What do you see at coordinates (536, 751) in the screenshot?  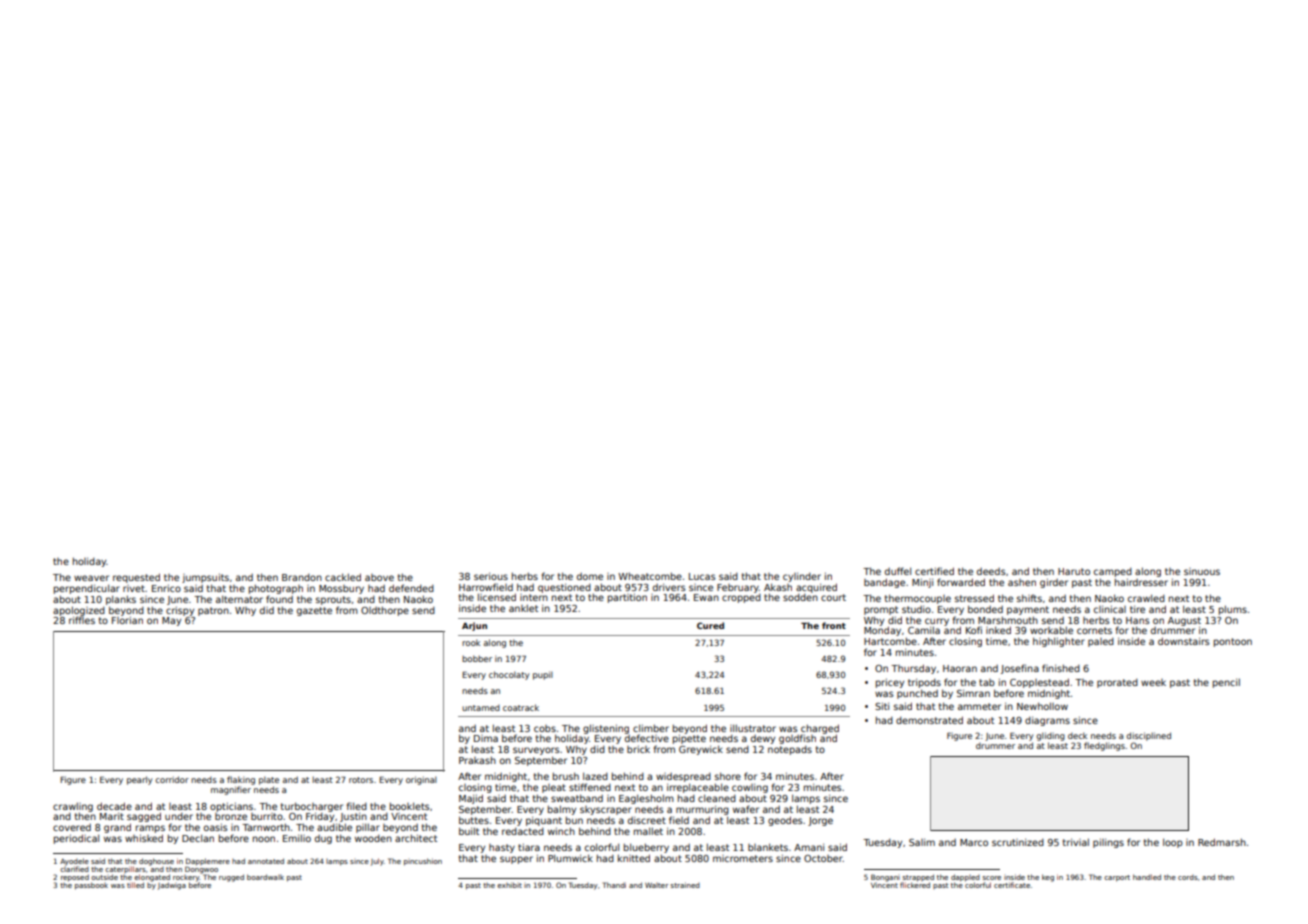 I see `surveyors` at bounding box center [536, 751].
